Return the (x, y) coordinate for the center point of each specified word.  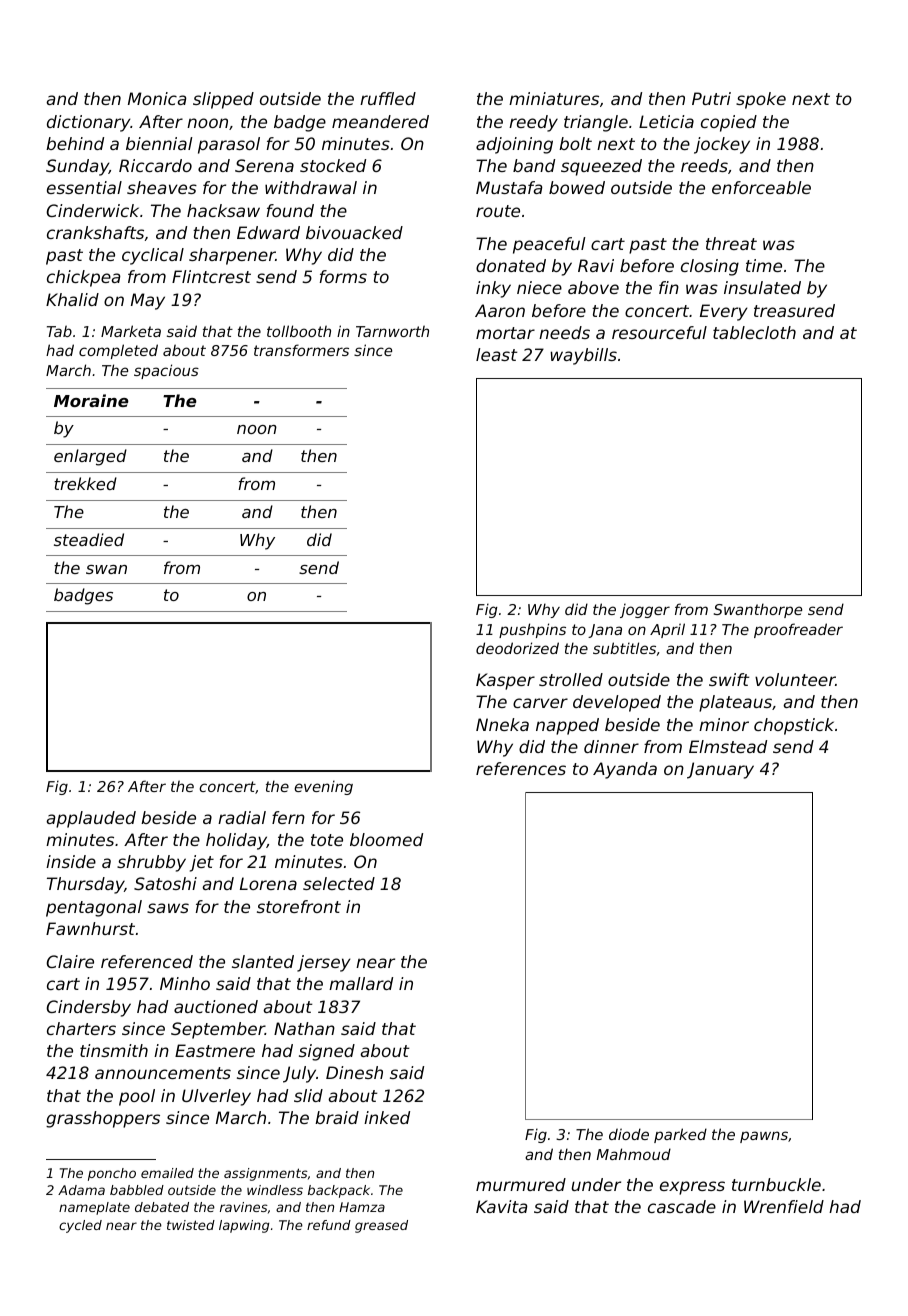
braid (337, 1117)
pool (137, 1097)
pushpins (532, 630)
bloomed (386, 839)
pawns (764, 1137)
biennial (159, 143)
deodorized (517, 648)
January (720, 770)
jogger (645, 610)
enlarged (90, 457)
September (218, 1030)
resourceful (659, 332)
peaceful (549, 245)
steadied (89, 539)
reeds (704, 165)
